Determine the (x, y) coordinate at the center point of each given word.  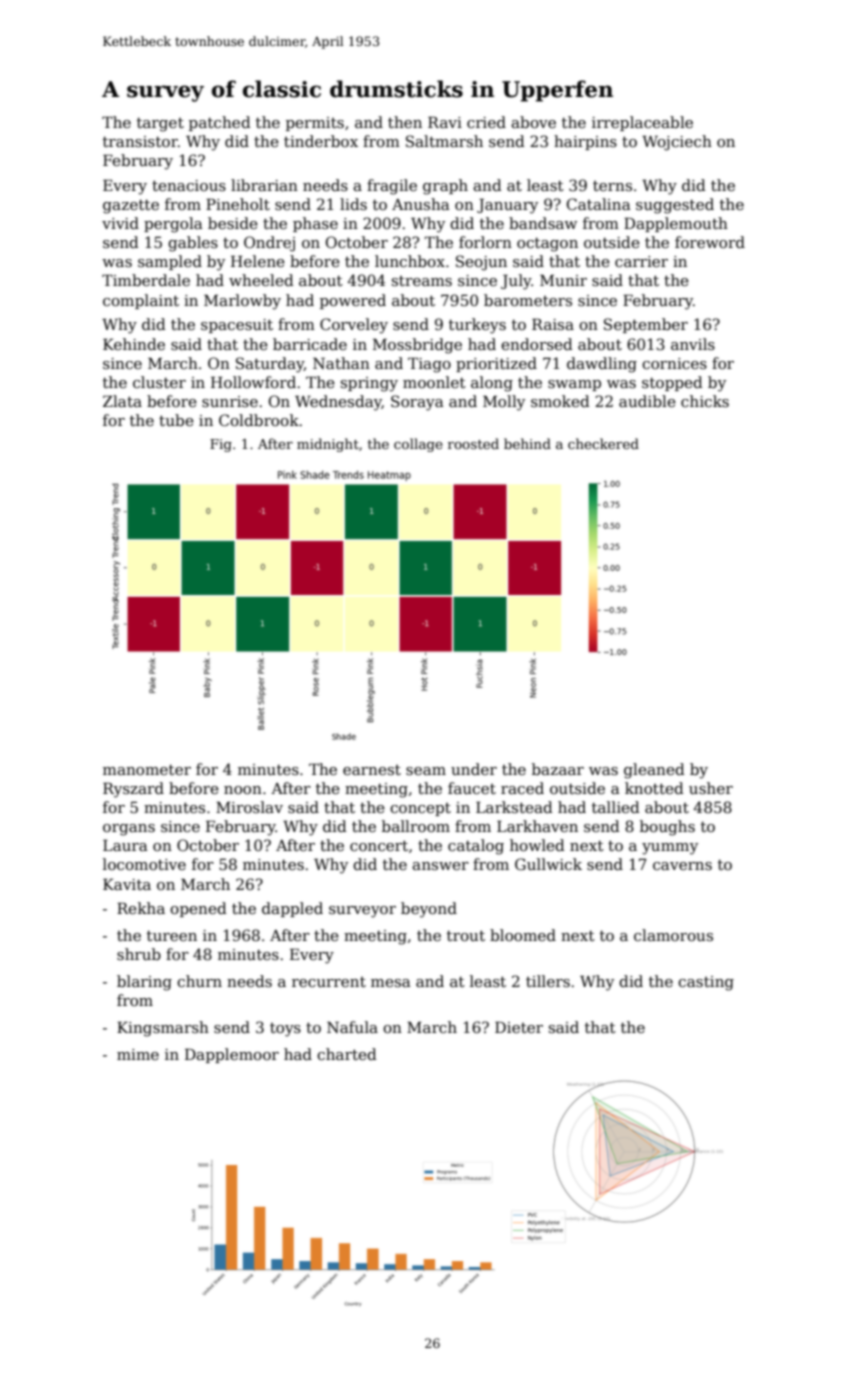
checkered (603, 443)
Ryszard (133, 790)
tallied (616, 807)
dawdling (602, 365)
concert (379, 845)
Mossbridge (417, 346)
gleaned (654, 771)
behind (527, 443)
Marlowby (242, 302)
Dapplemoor (232, 1055)
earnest (372, 770)
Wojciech (677, 143)
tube (176, 420)
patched (220, 123)
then (405, 122)
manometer (147, 769)
